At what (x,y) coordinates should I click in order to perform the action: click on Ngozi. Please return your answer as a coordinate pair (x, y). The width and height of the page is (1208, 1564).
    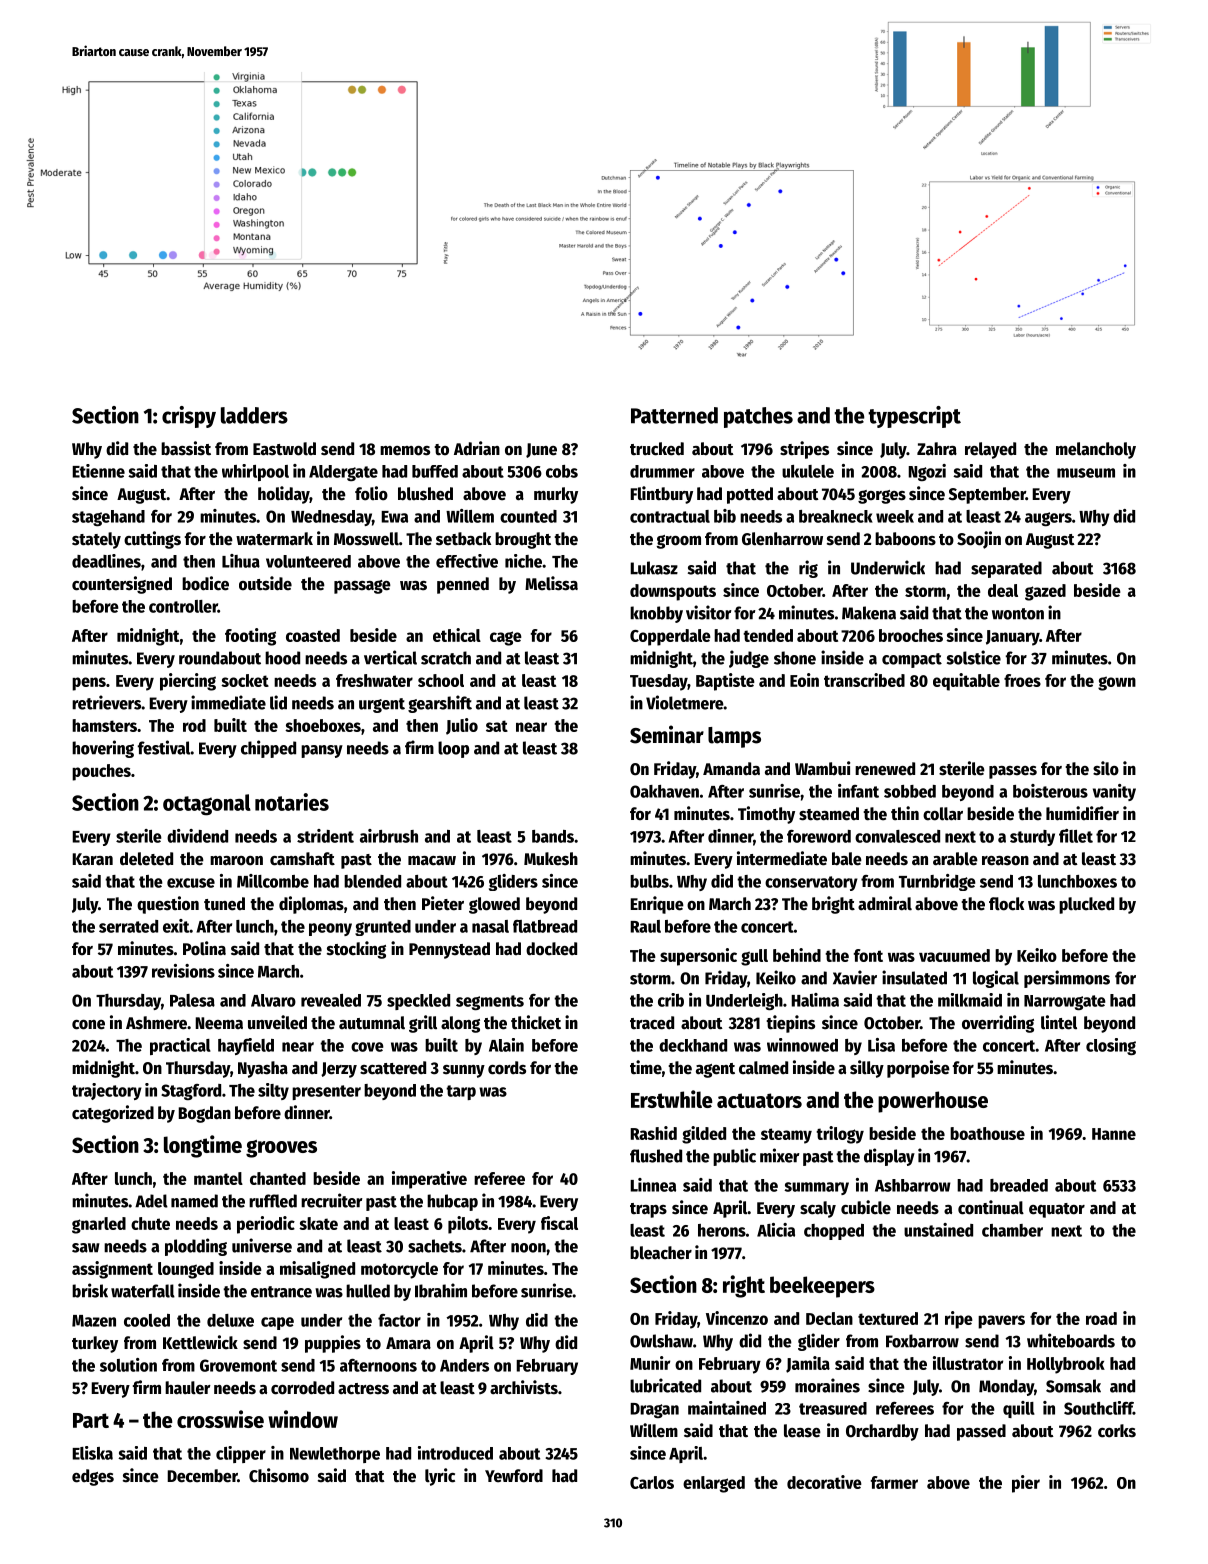
    Looking at the image, I should click on (927, 472).
